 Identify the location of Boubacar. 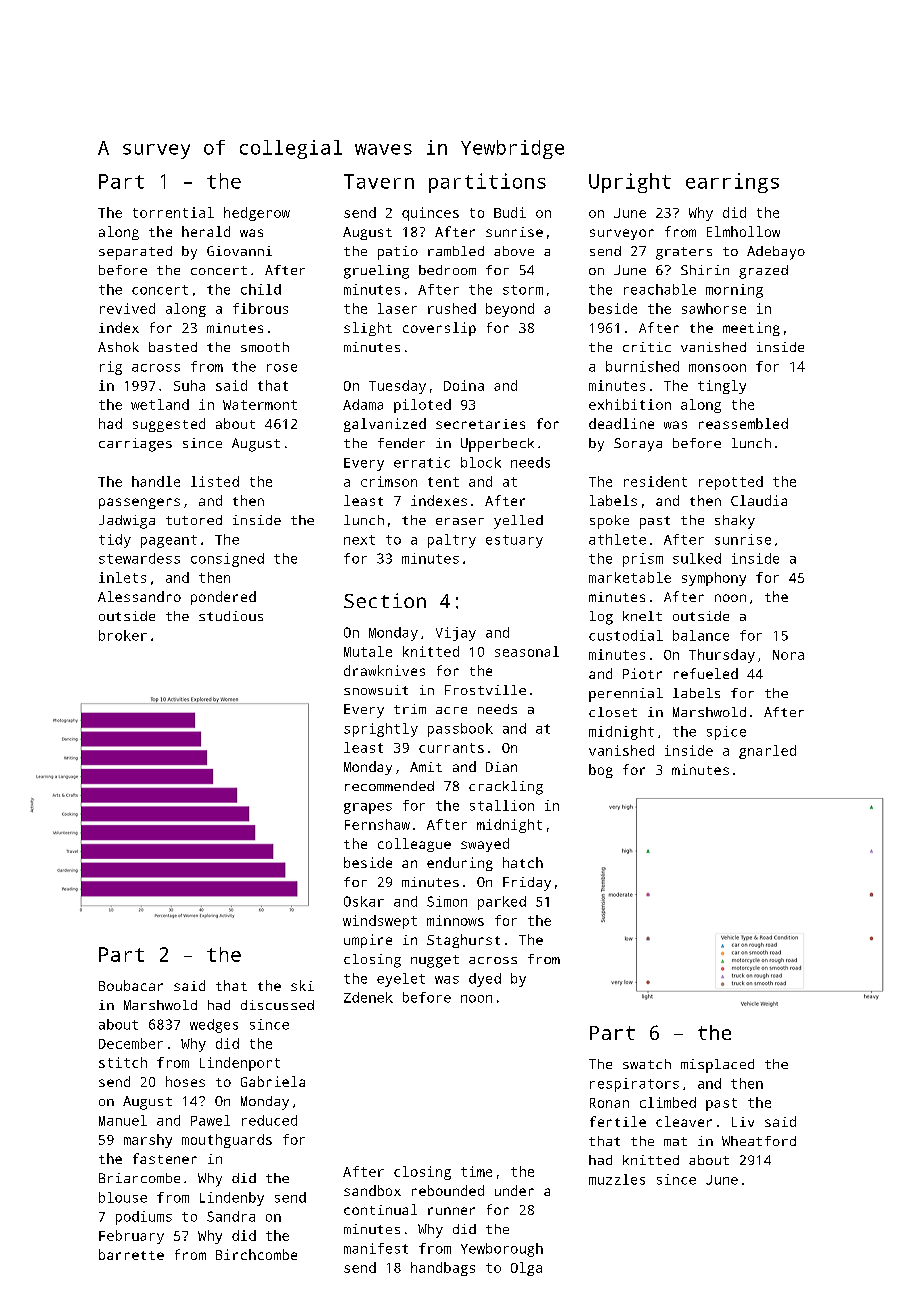
(131, 985).
